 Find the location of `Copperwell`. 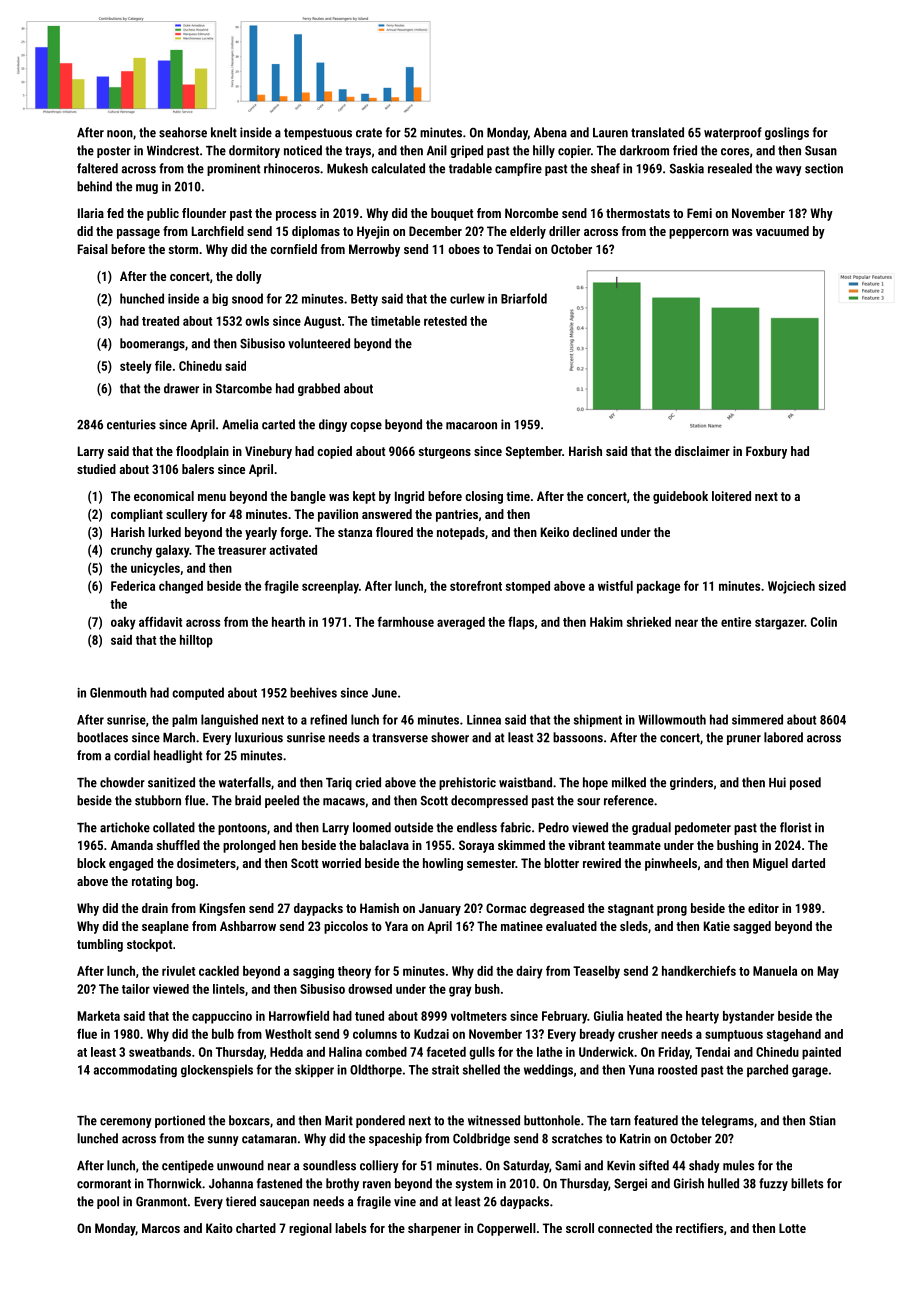

Copperwell is located at coordinates (506, 1229).
